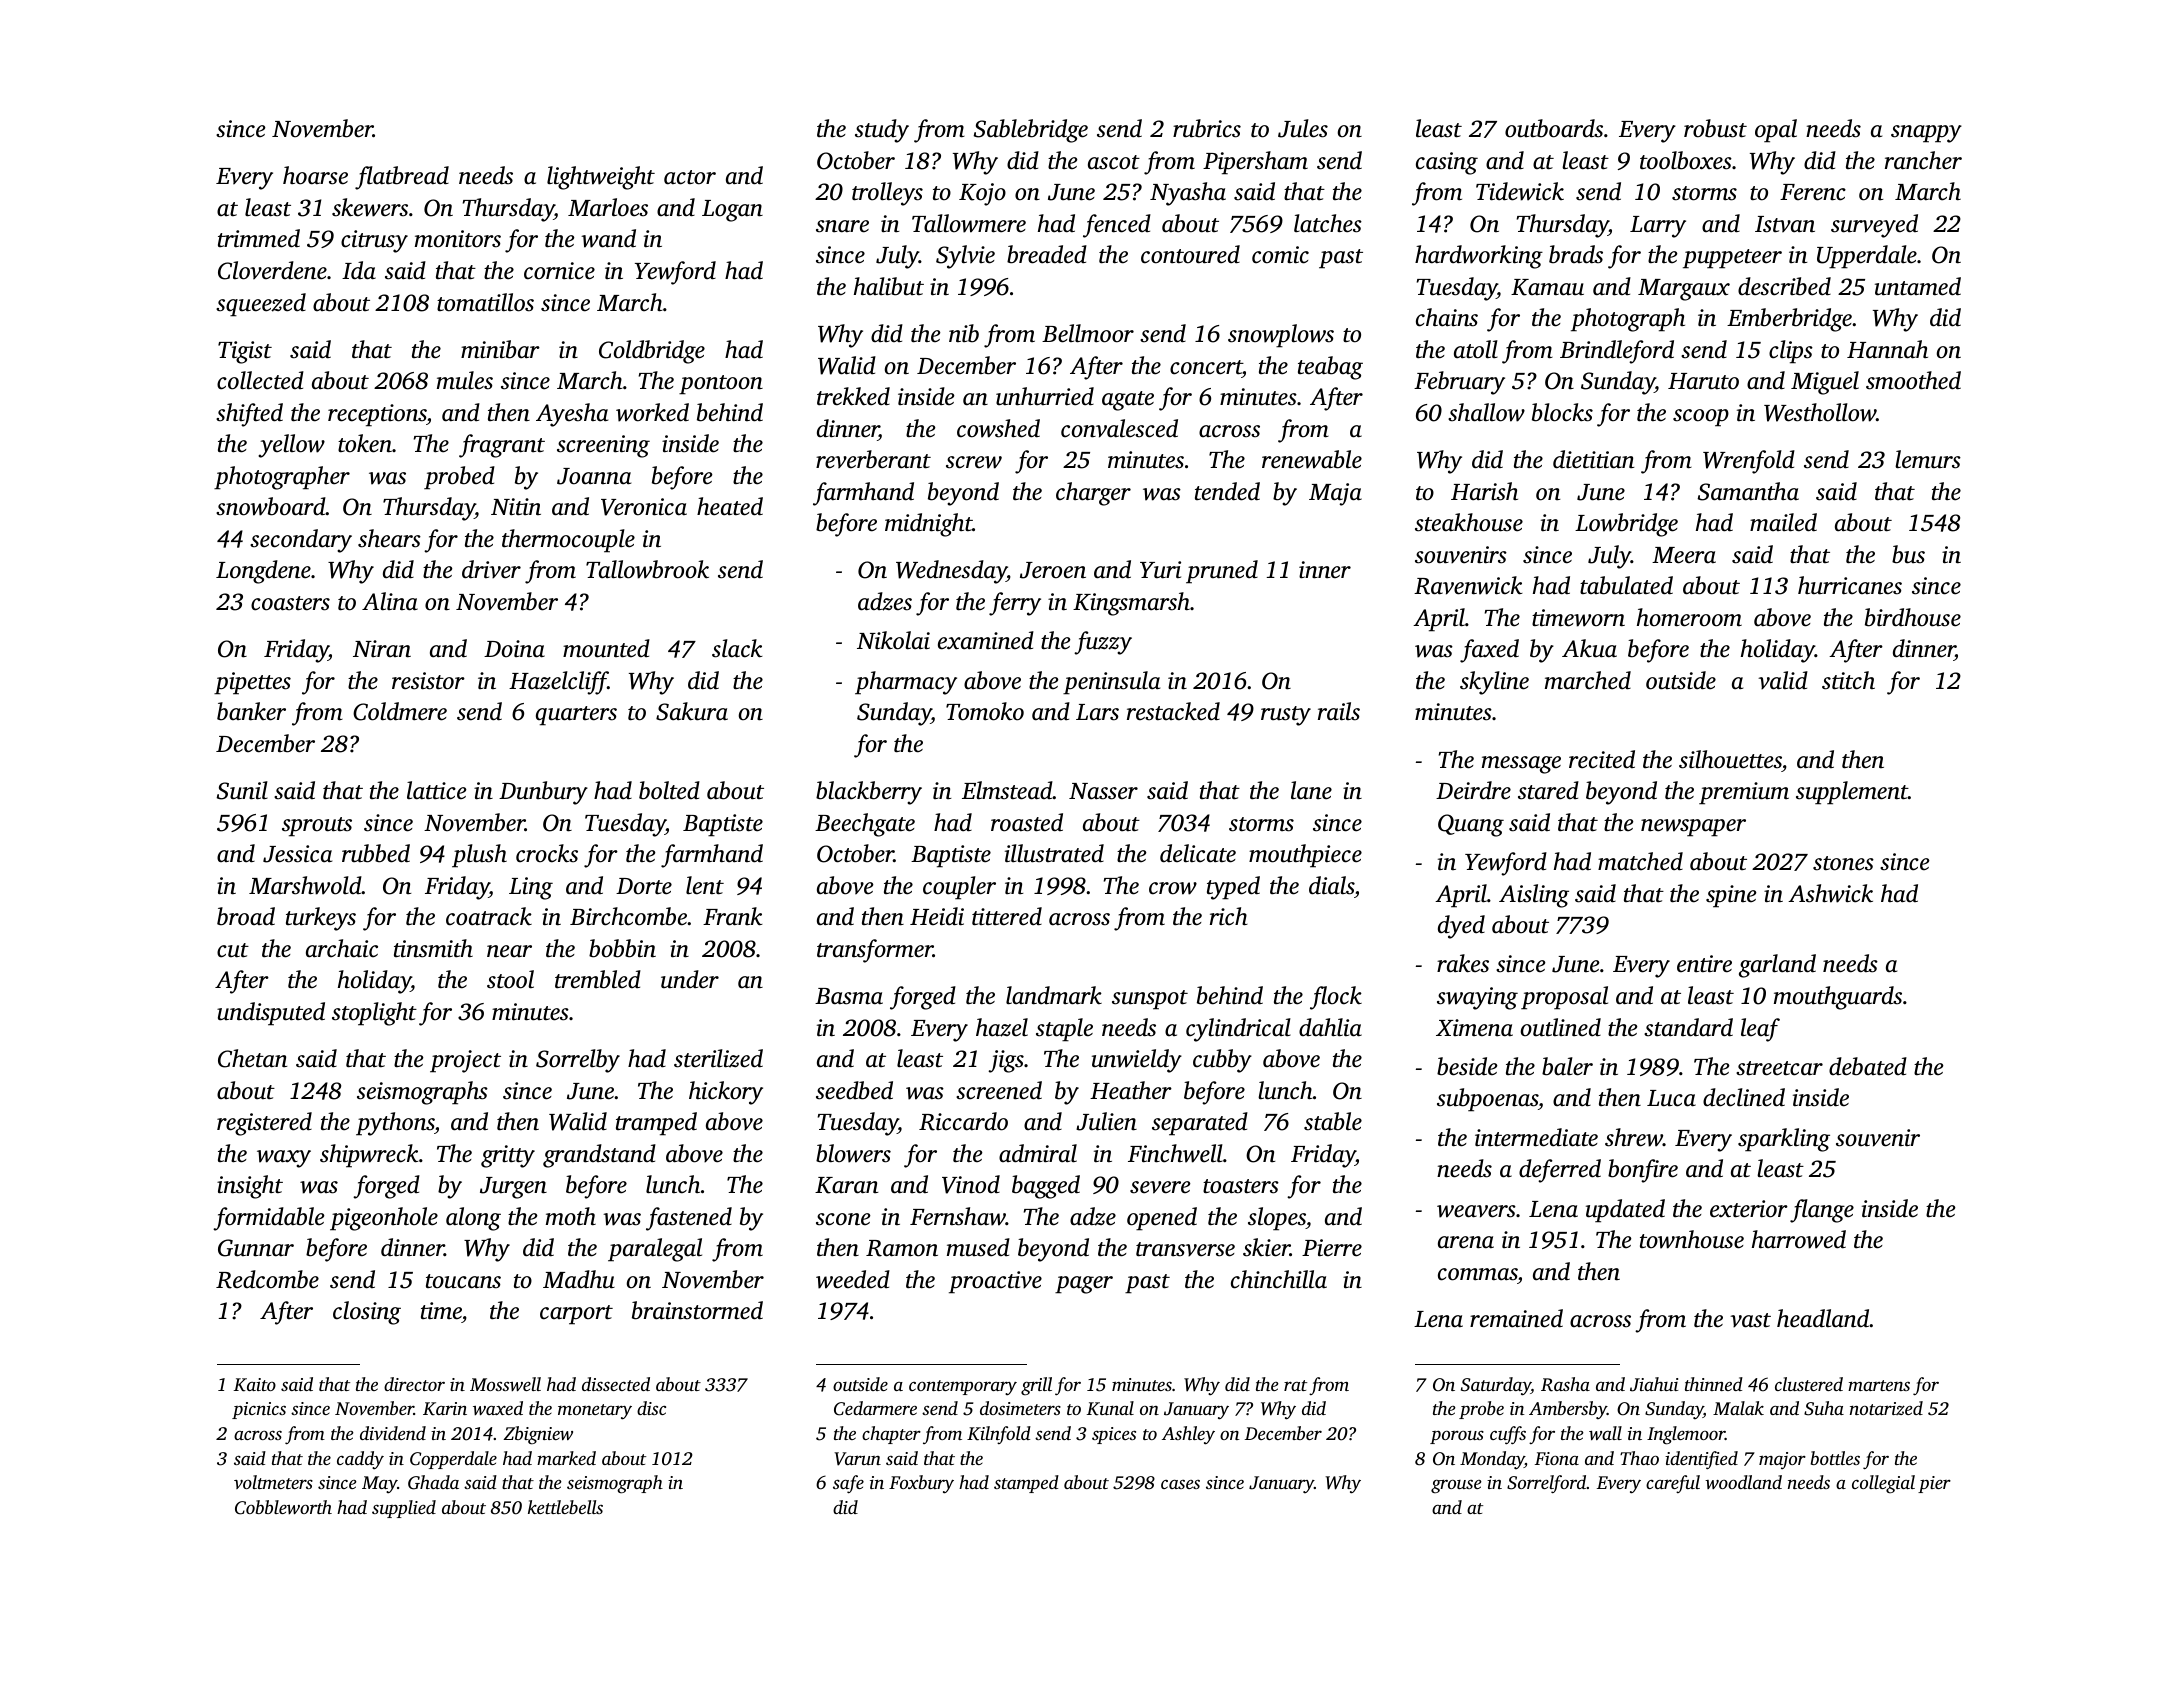 Image resolution: width=2178 pixels, height=1683 pixels. I want to click on supplied, so click(404, 1509).
